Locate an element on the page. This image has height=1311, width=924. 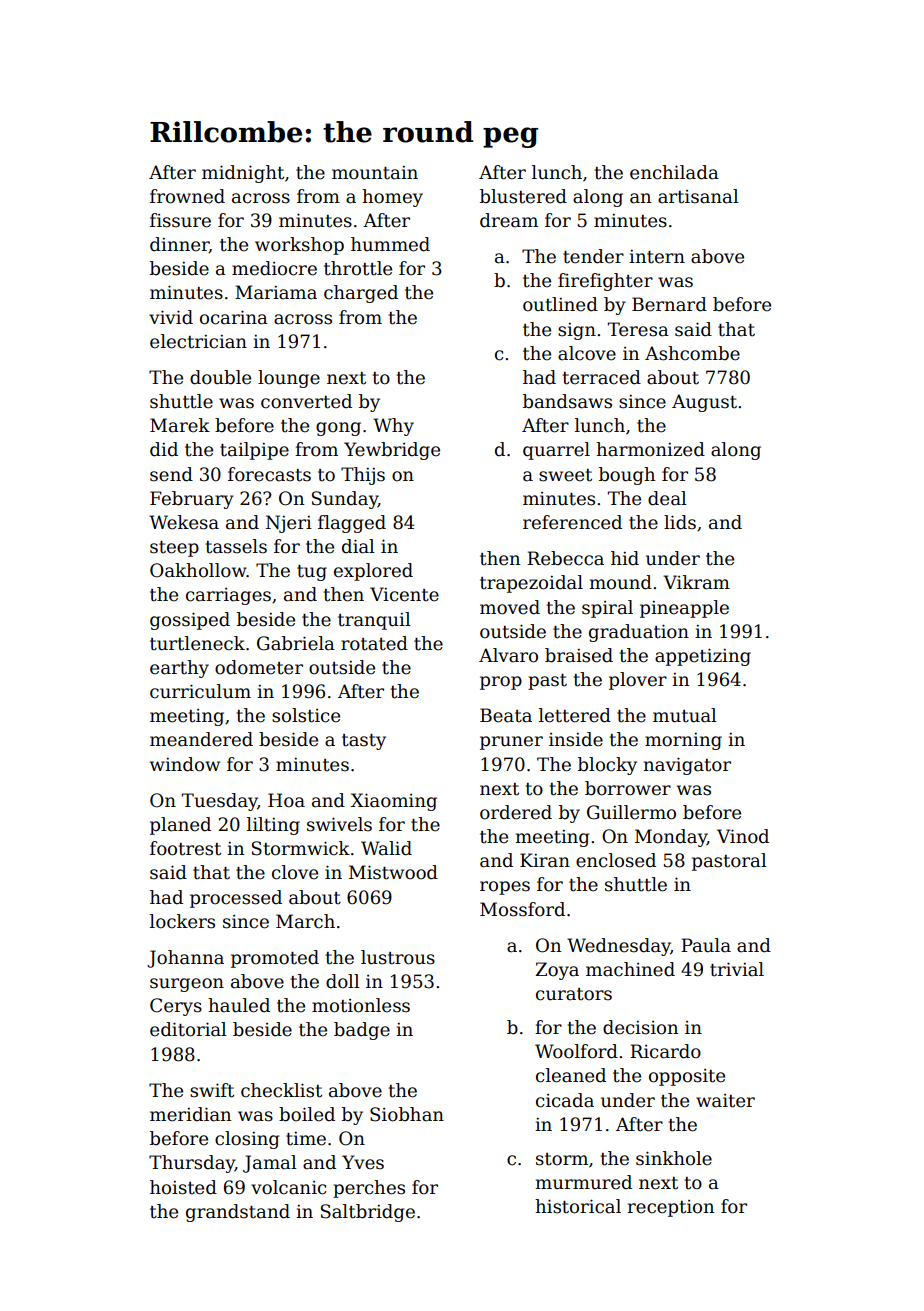
dial is located at coordinates (358, 546).
